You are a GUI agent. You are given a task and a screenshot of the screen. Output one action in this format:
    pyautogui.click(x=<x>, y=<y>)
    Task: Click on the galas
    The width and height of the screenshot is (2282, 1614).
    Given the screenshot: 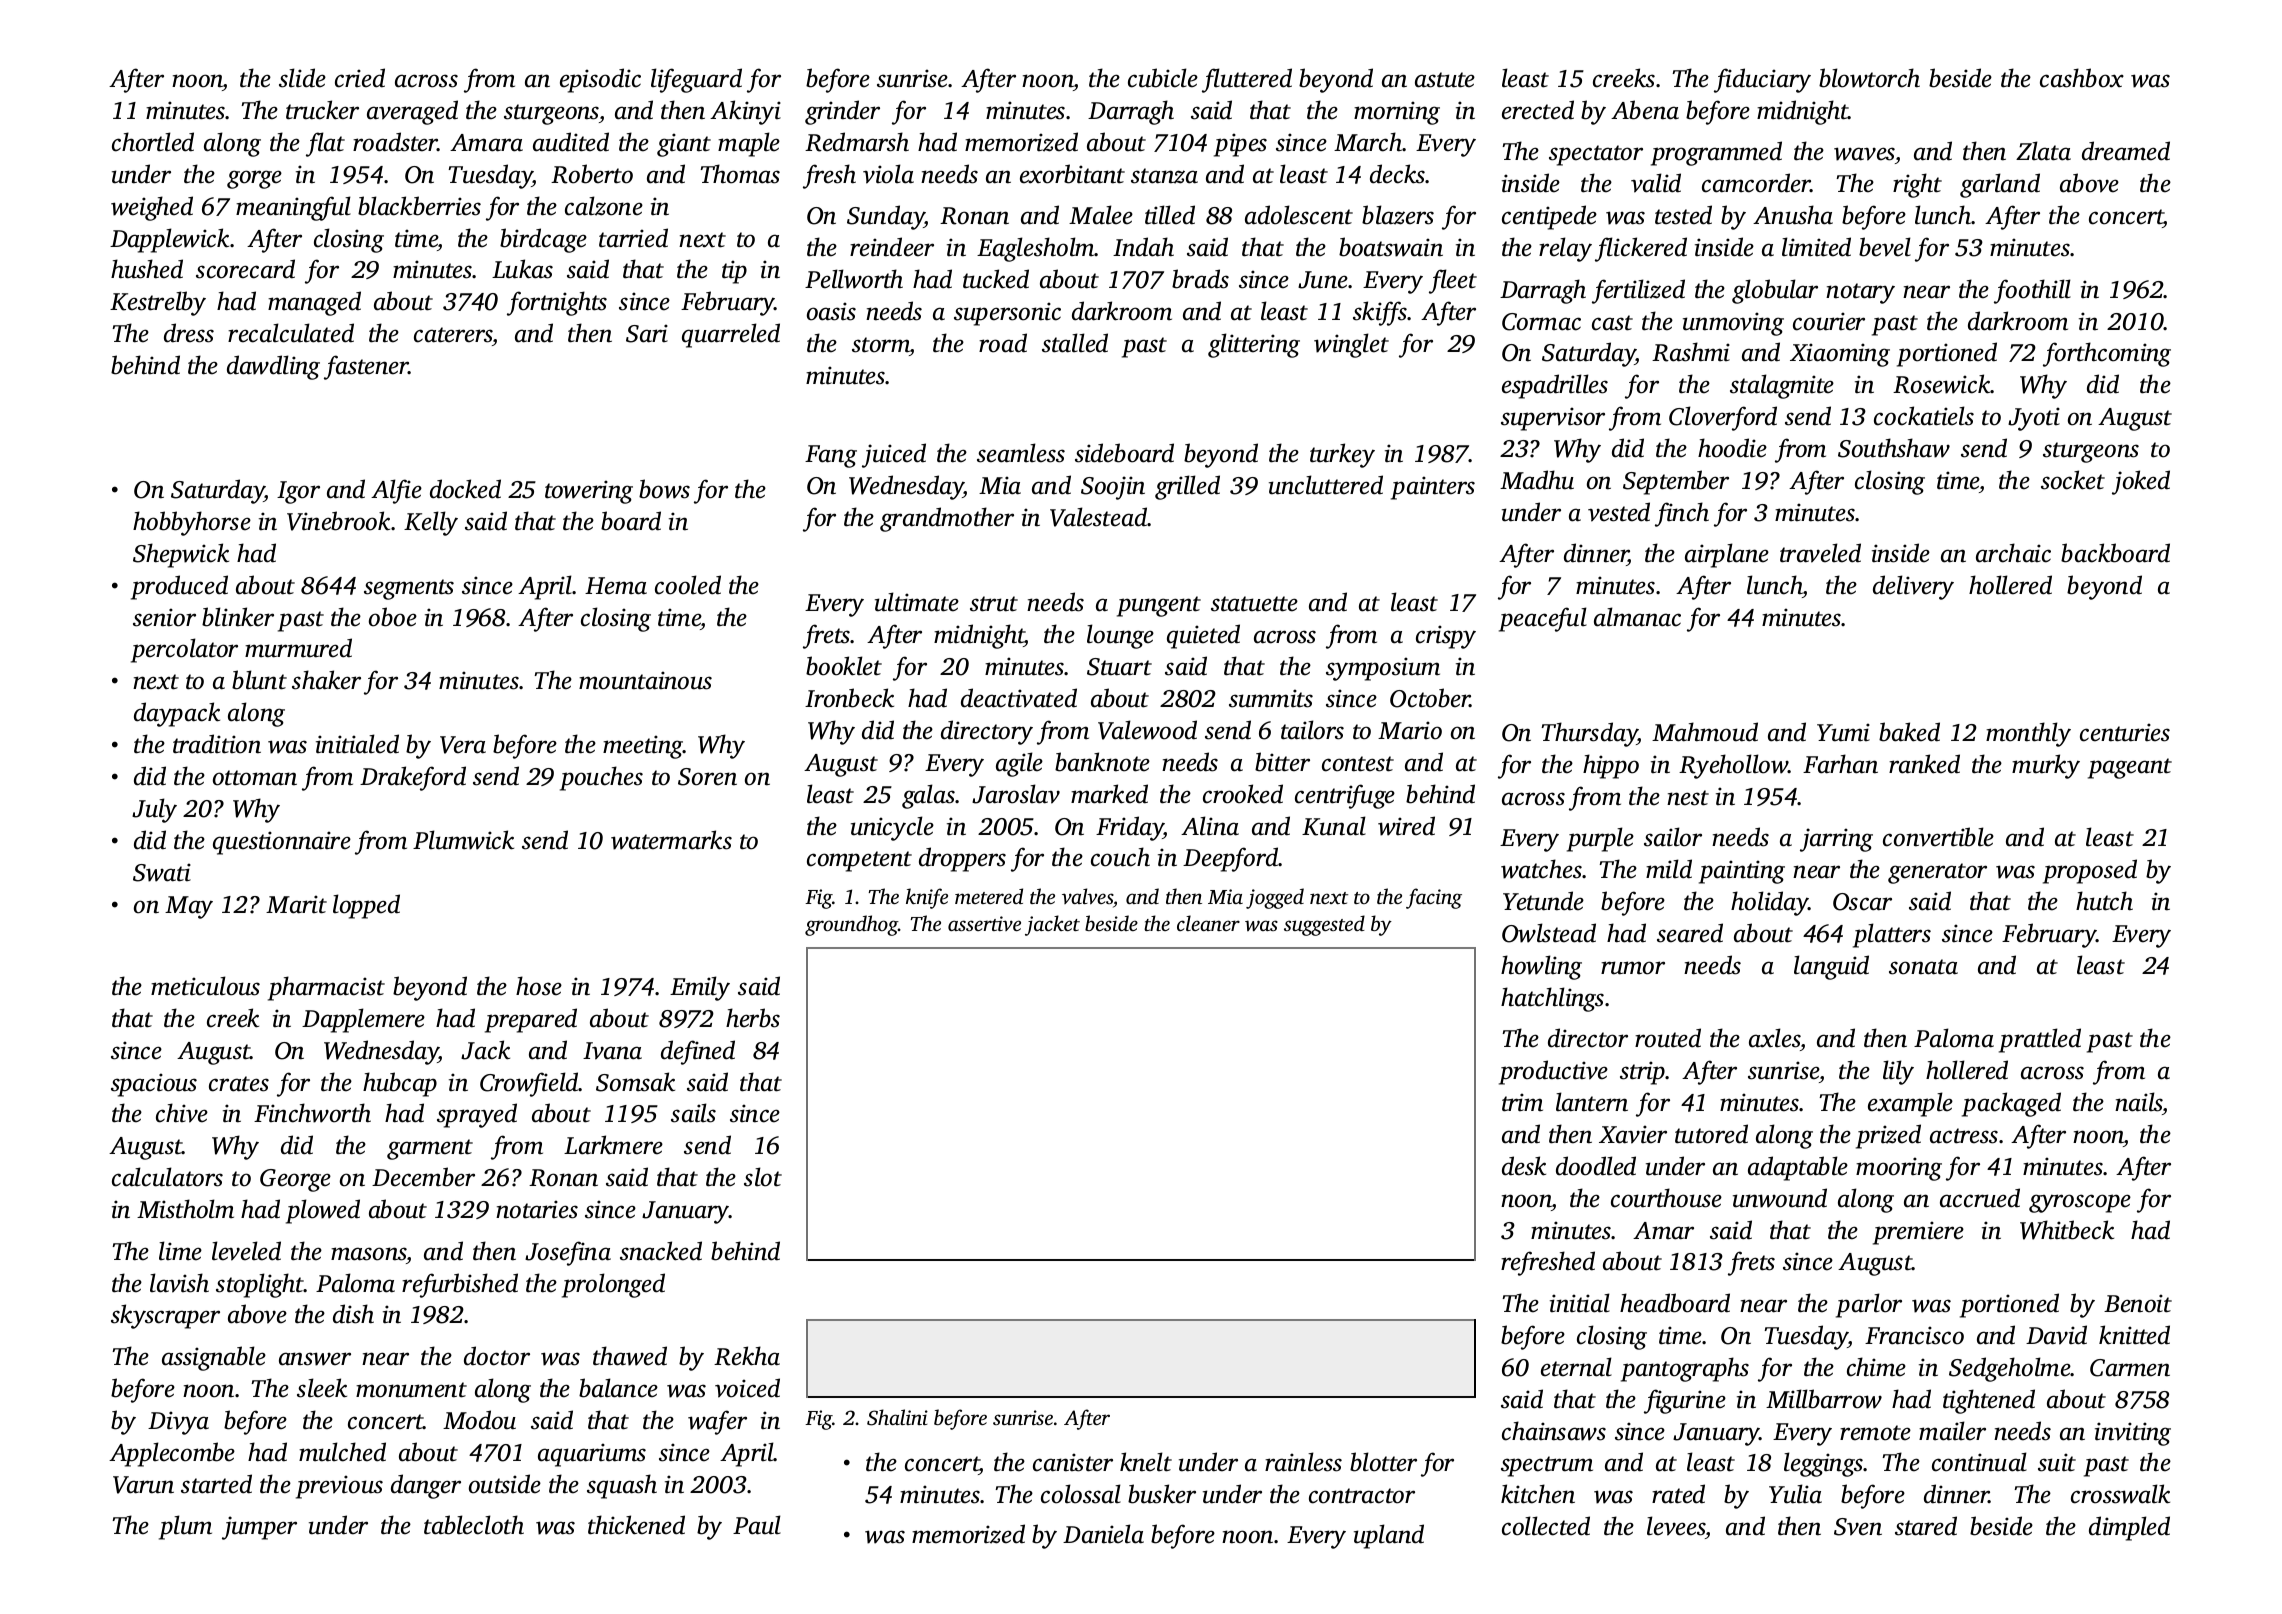 What is the action you would take?
    pyautogui.click(x=929, y=796)
